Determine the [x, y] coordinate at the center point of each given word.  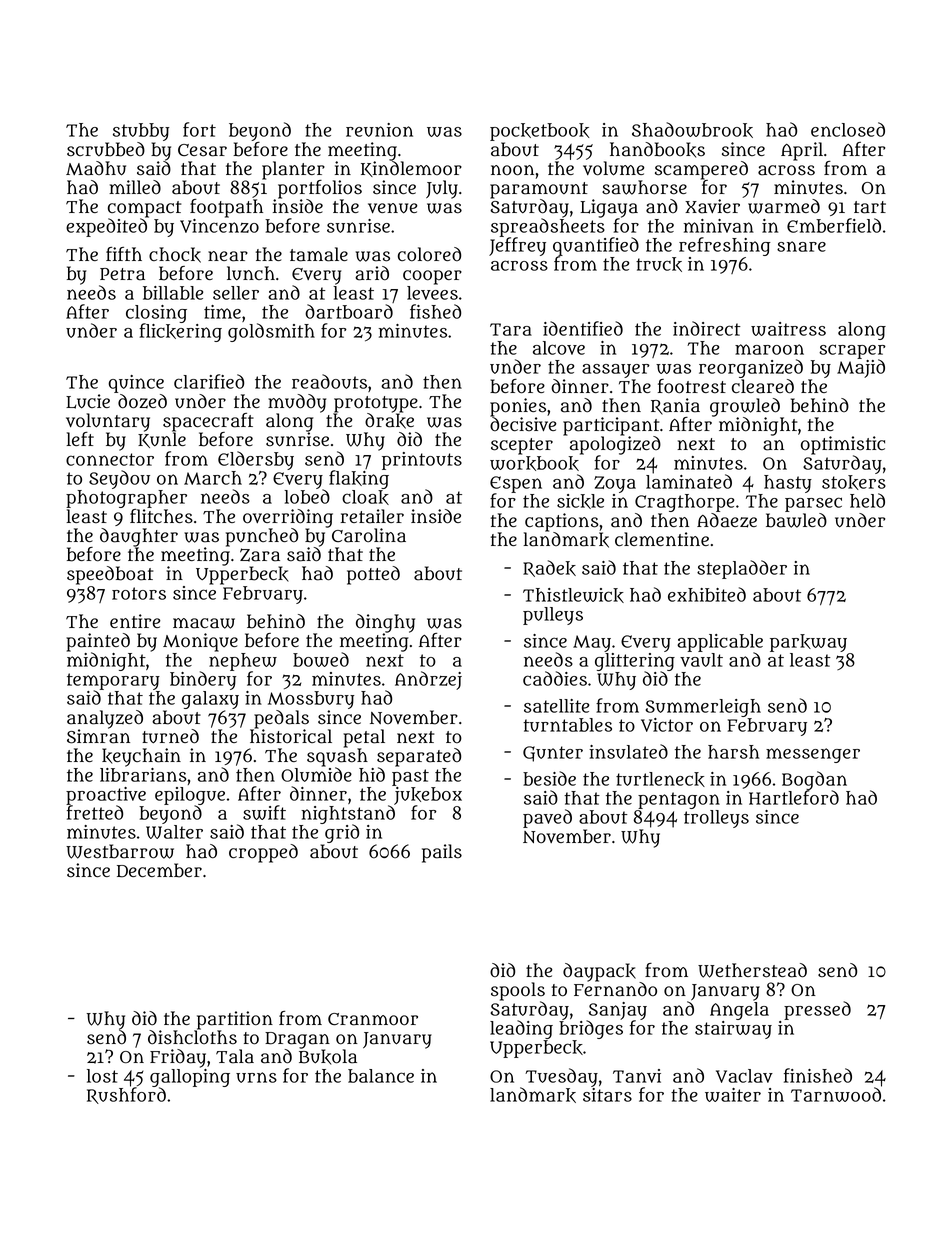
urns [256, 1077]
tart [870, 207]
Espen [516, 484]
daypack [599, 972]
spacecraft [208, 422]
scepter [522, 446]
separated [419, 757]
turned [170, 736]
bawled [796, 520]
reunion [379, 130]
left [80, 439]
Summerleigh [703, 708]
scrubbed [106, 149]
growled [745, 407]
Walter [174, 832]
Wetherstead [752, 970]
